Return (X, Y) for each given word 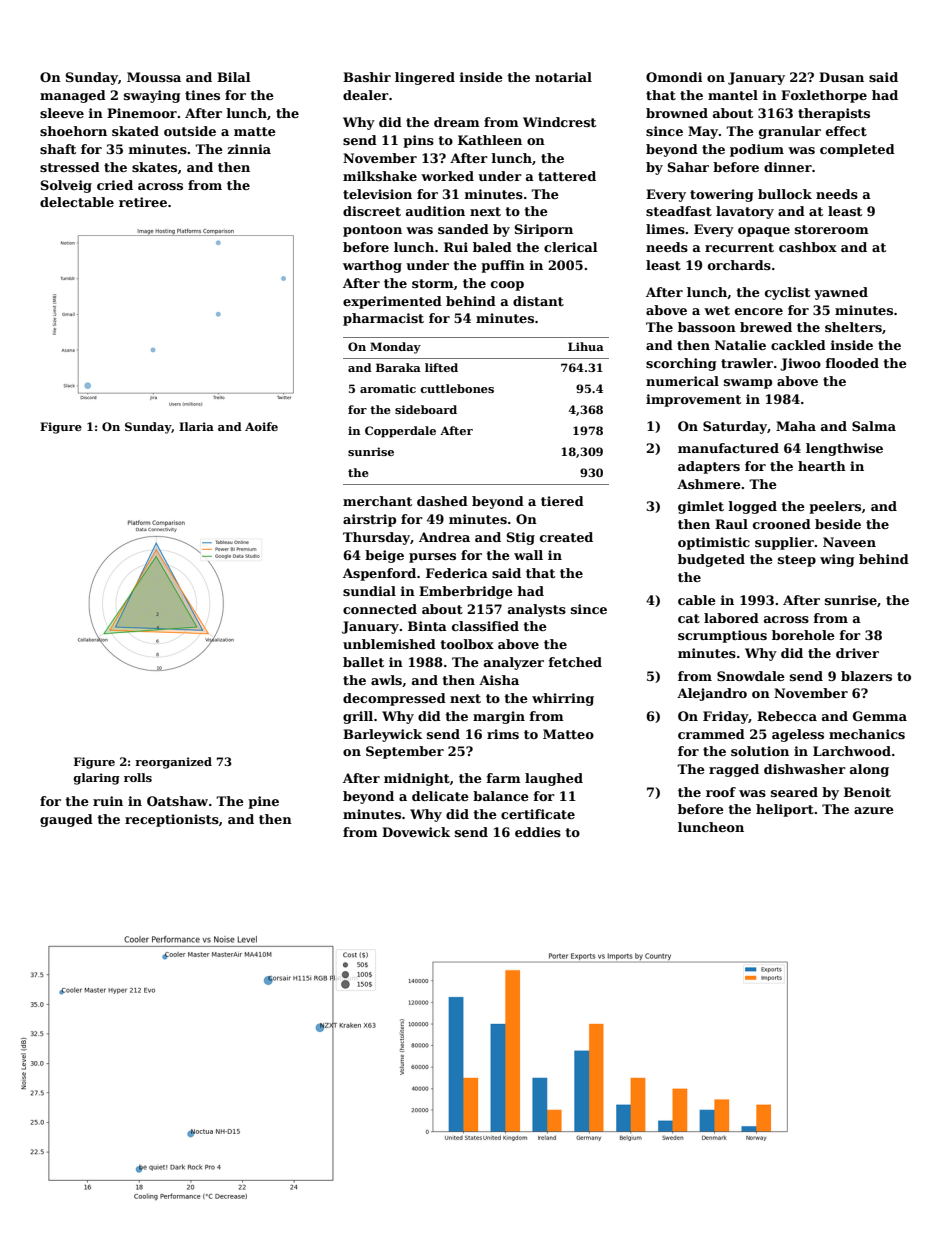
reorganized (173, 763)
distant (538, 301)
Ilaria (196, 426)
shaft (58, 149)
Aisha (499, 680)
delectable (77, 202)
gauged (66, 820)
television (377, 194)
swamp (748, 384)
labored (731, 618)
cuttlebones (457, 388)
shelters (853, 327)
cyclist (787, 293)
